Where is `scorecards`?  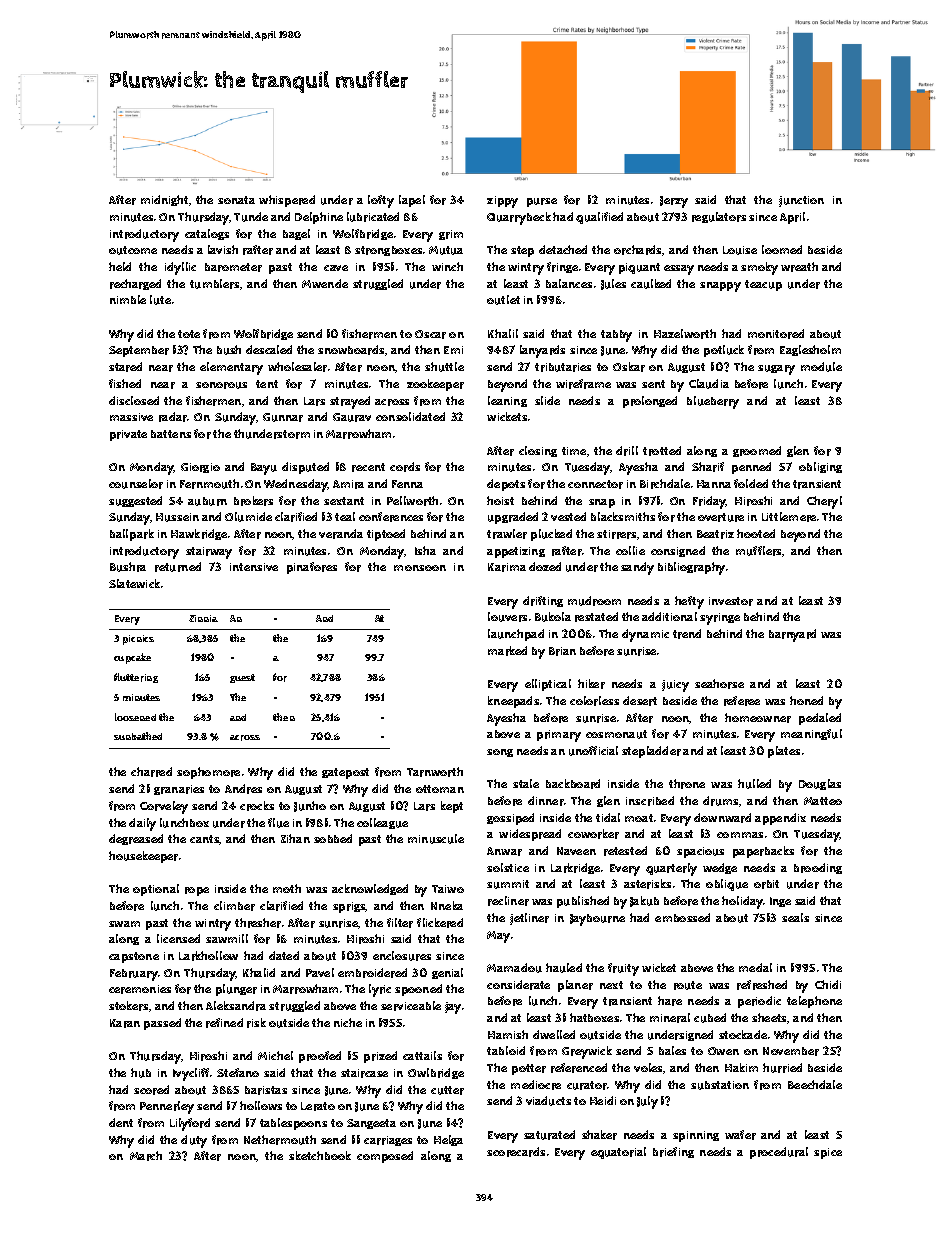
scorecards is located at coordinates (516, 1152).
